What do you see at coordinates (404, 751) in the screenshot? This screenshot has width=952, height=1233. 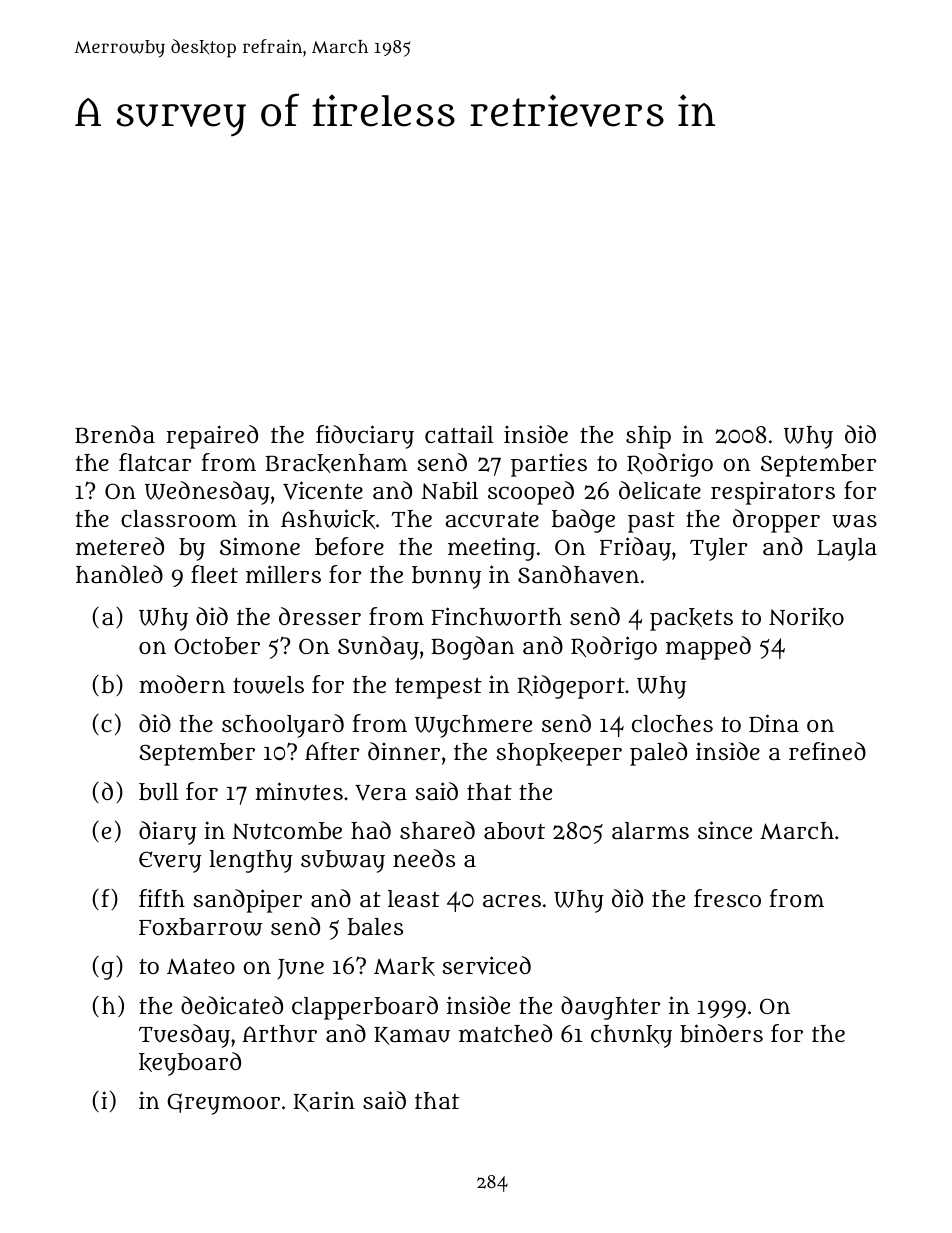 I see `dinner` at bounding box center [404, 751].
